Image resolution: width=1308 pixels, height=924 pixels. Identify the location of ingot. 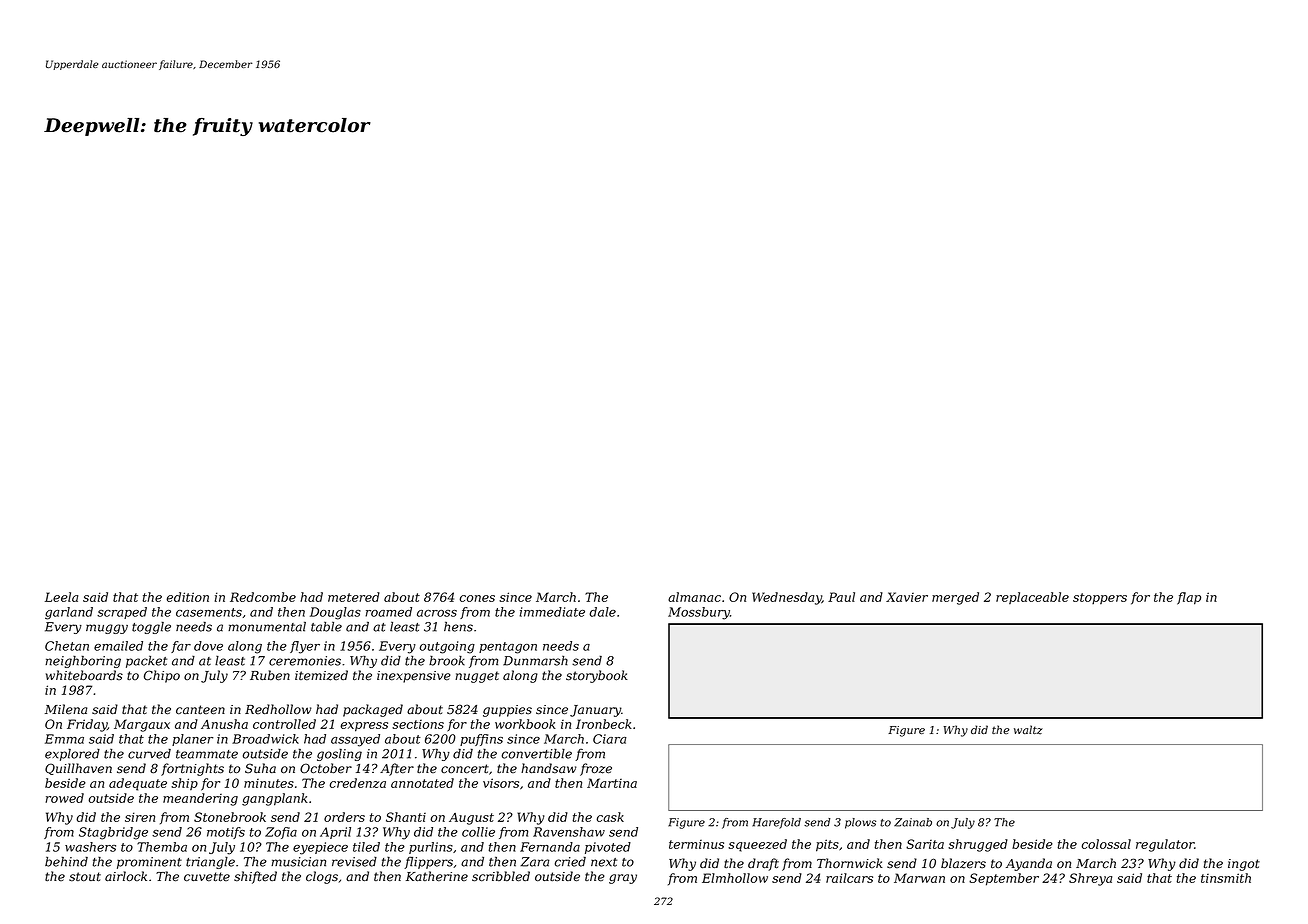
(1244, 865).
